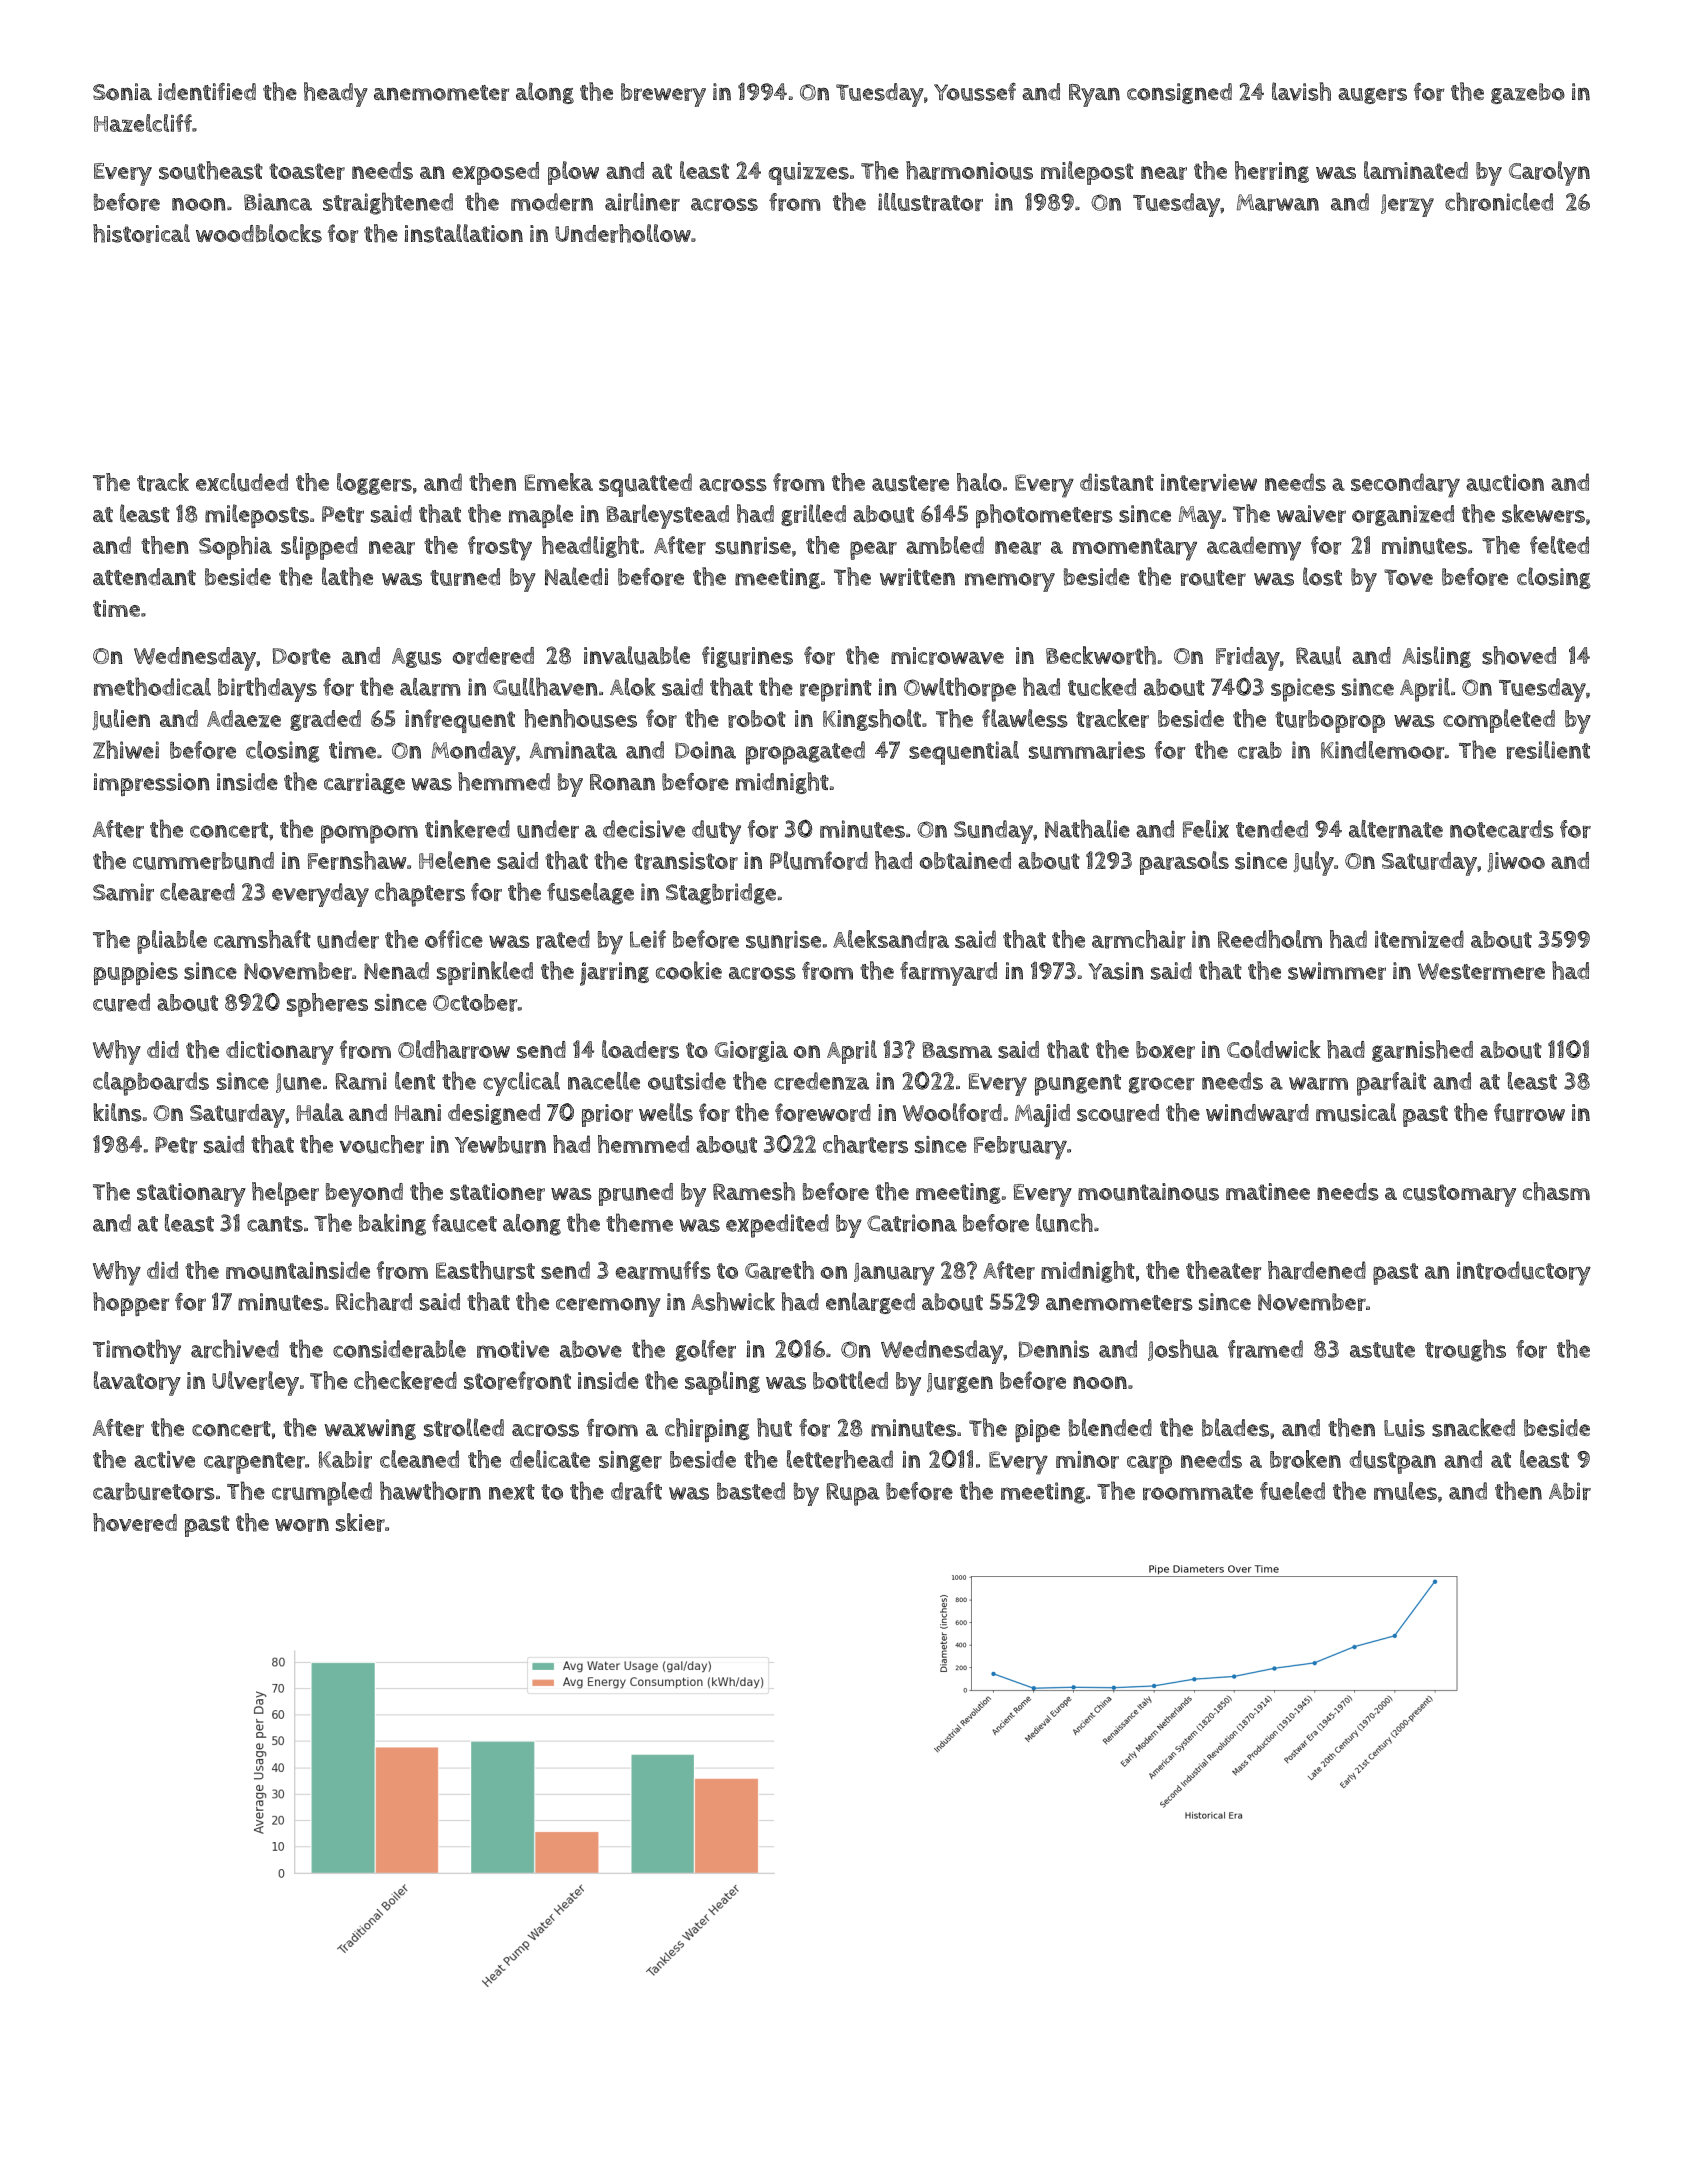 This screenshot has width=1683, height=2178. I want to click on customary, so click(1459, 1195).
